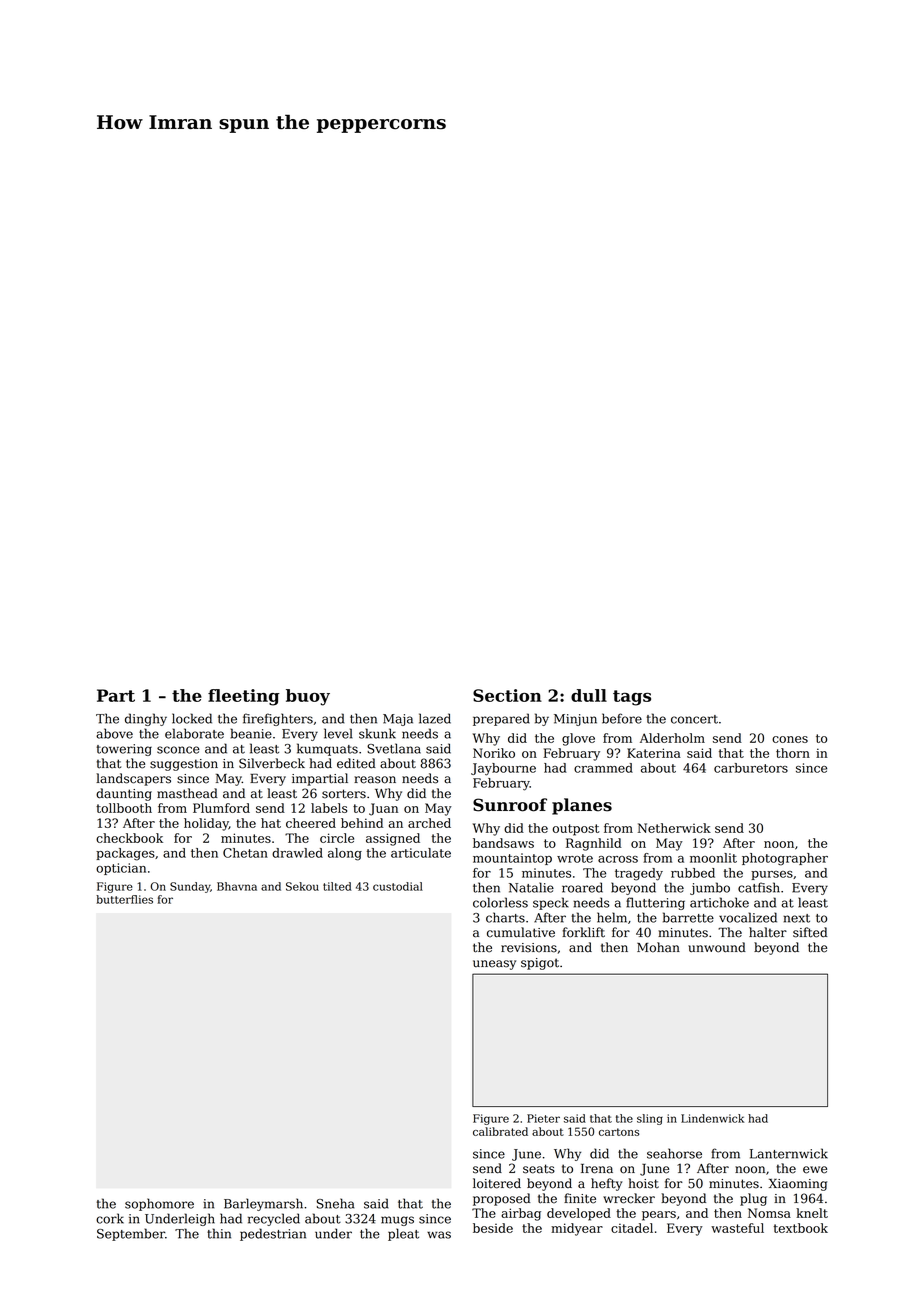  What do you see at coordinates (693, 873) in the image?
I see `rubbed` at bounding box center [693, 873].
